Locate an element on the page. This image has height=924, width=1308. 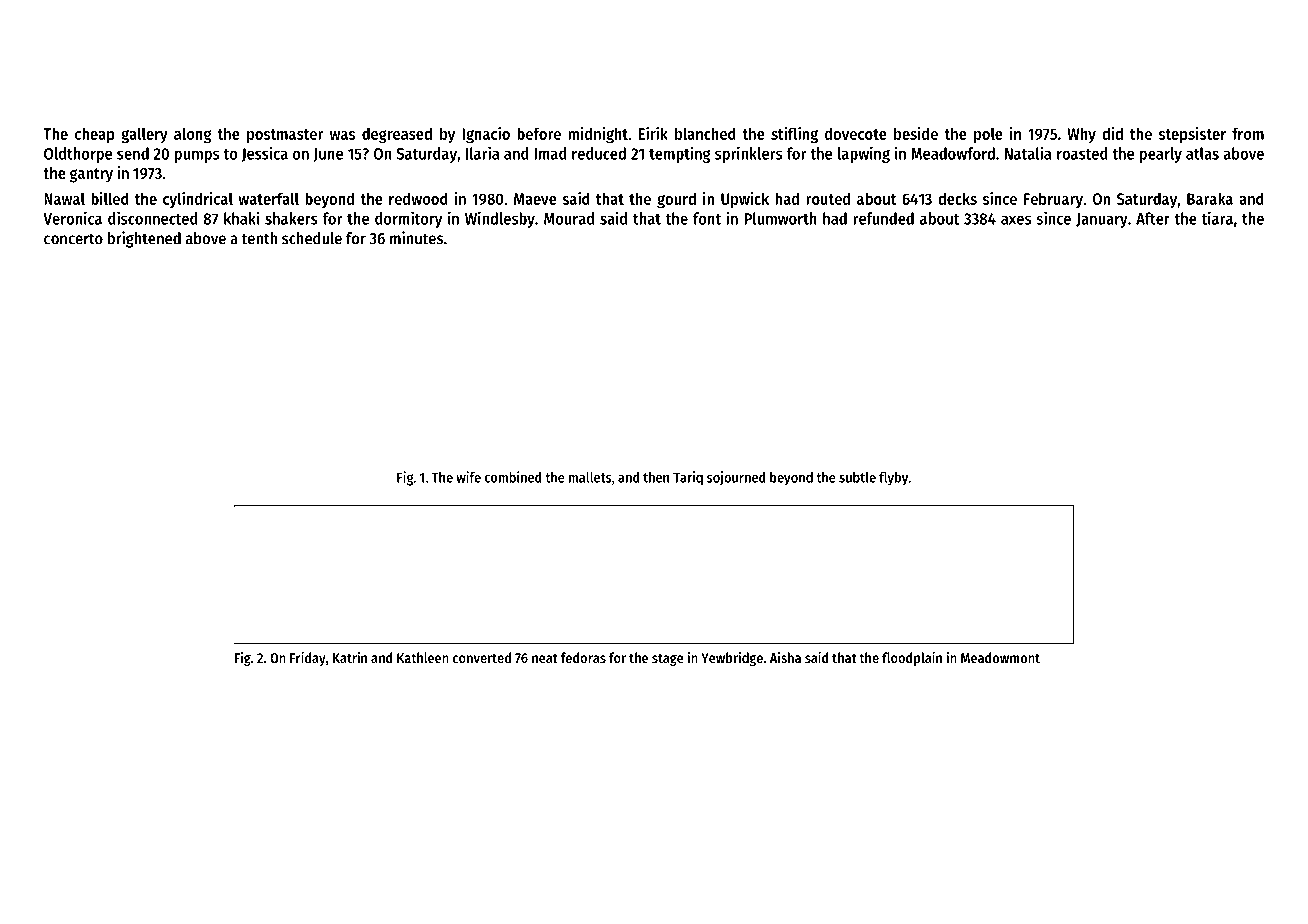
tiara is located at coordinates (1217, 218).
